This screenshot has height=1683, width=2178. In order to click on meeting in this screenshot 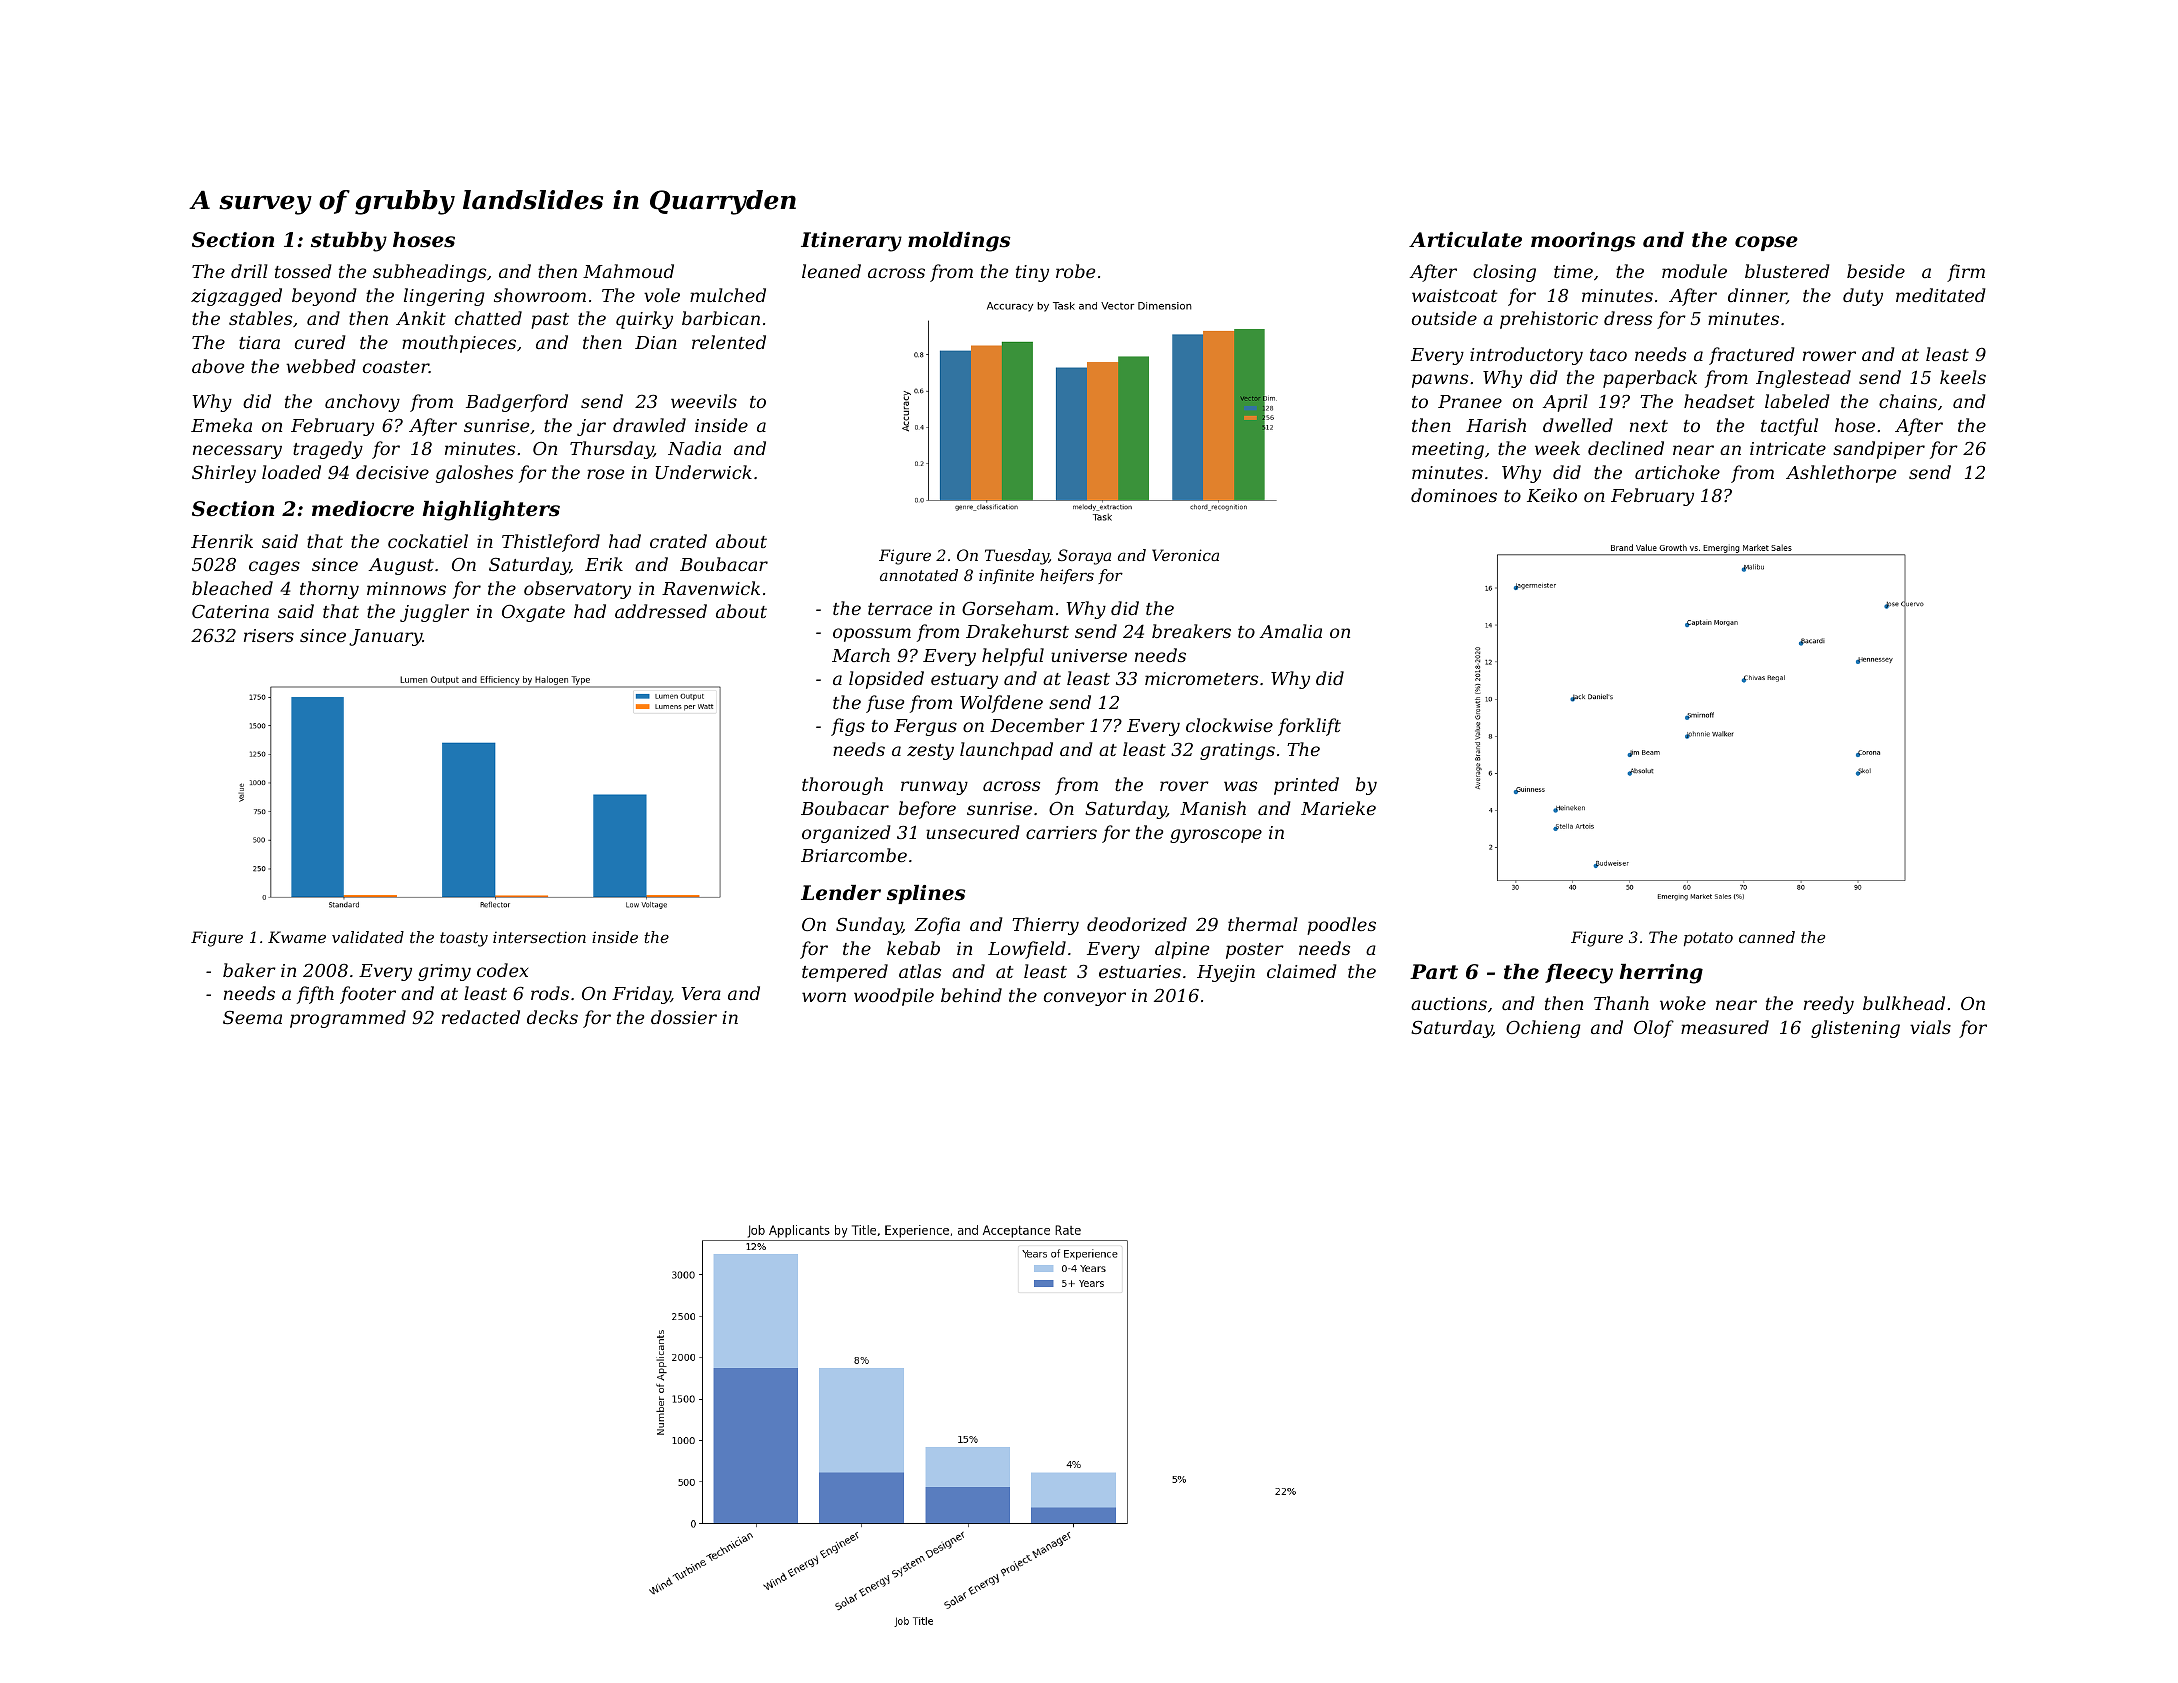, I will do `click(1448, 450)`.
